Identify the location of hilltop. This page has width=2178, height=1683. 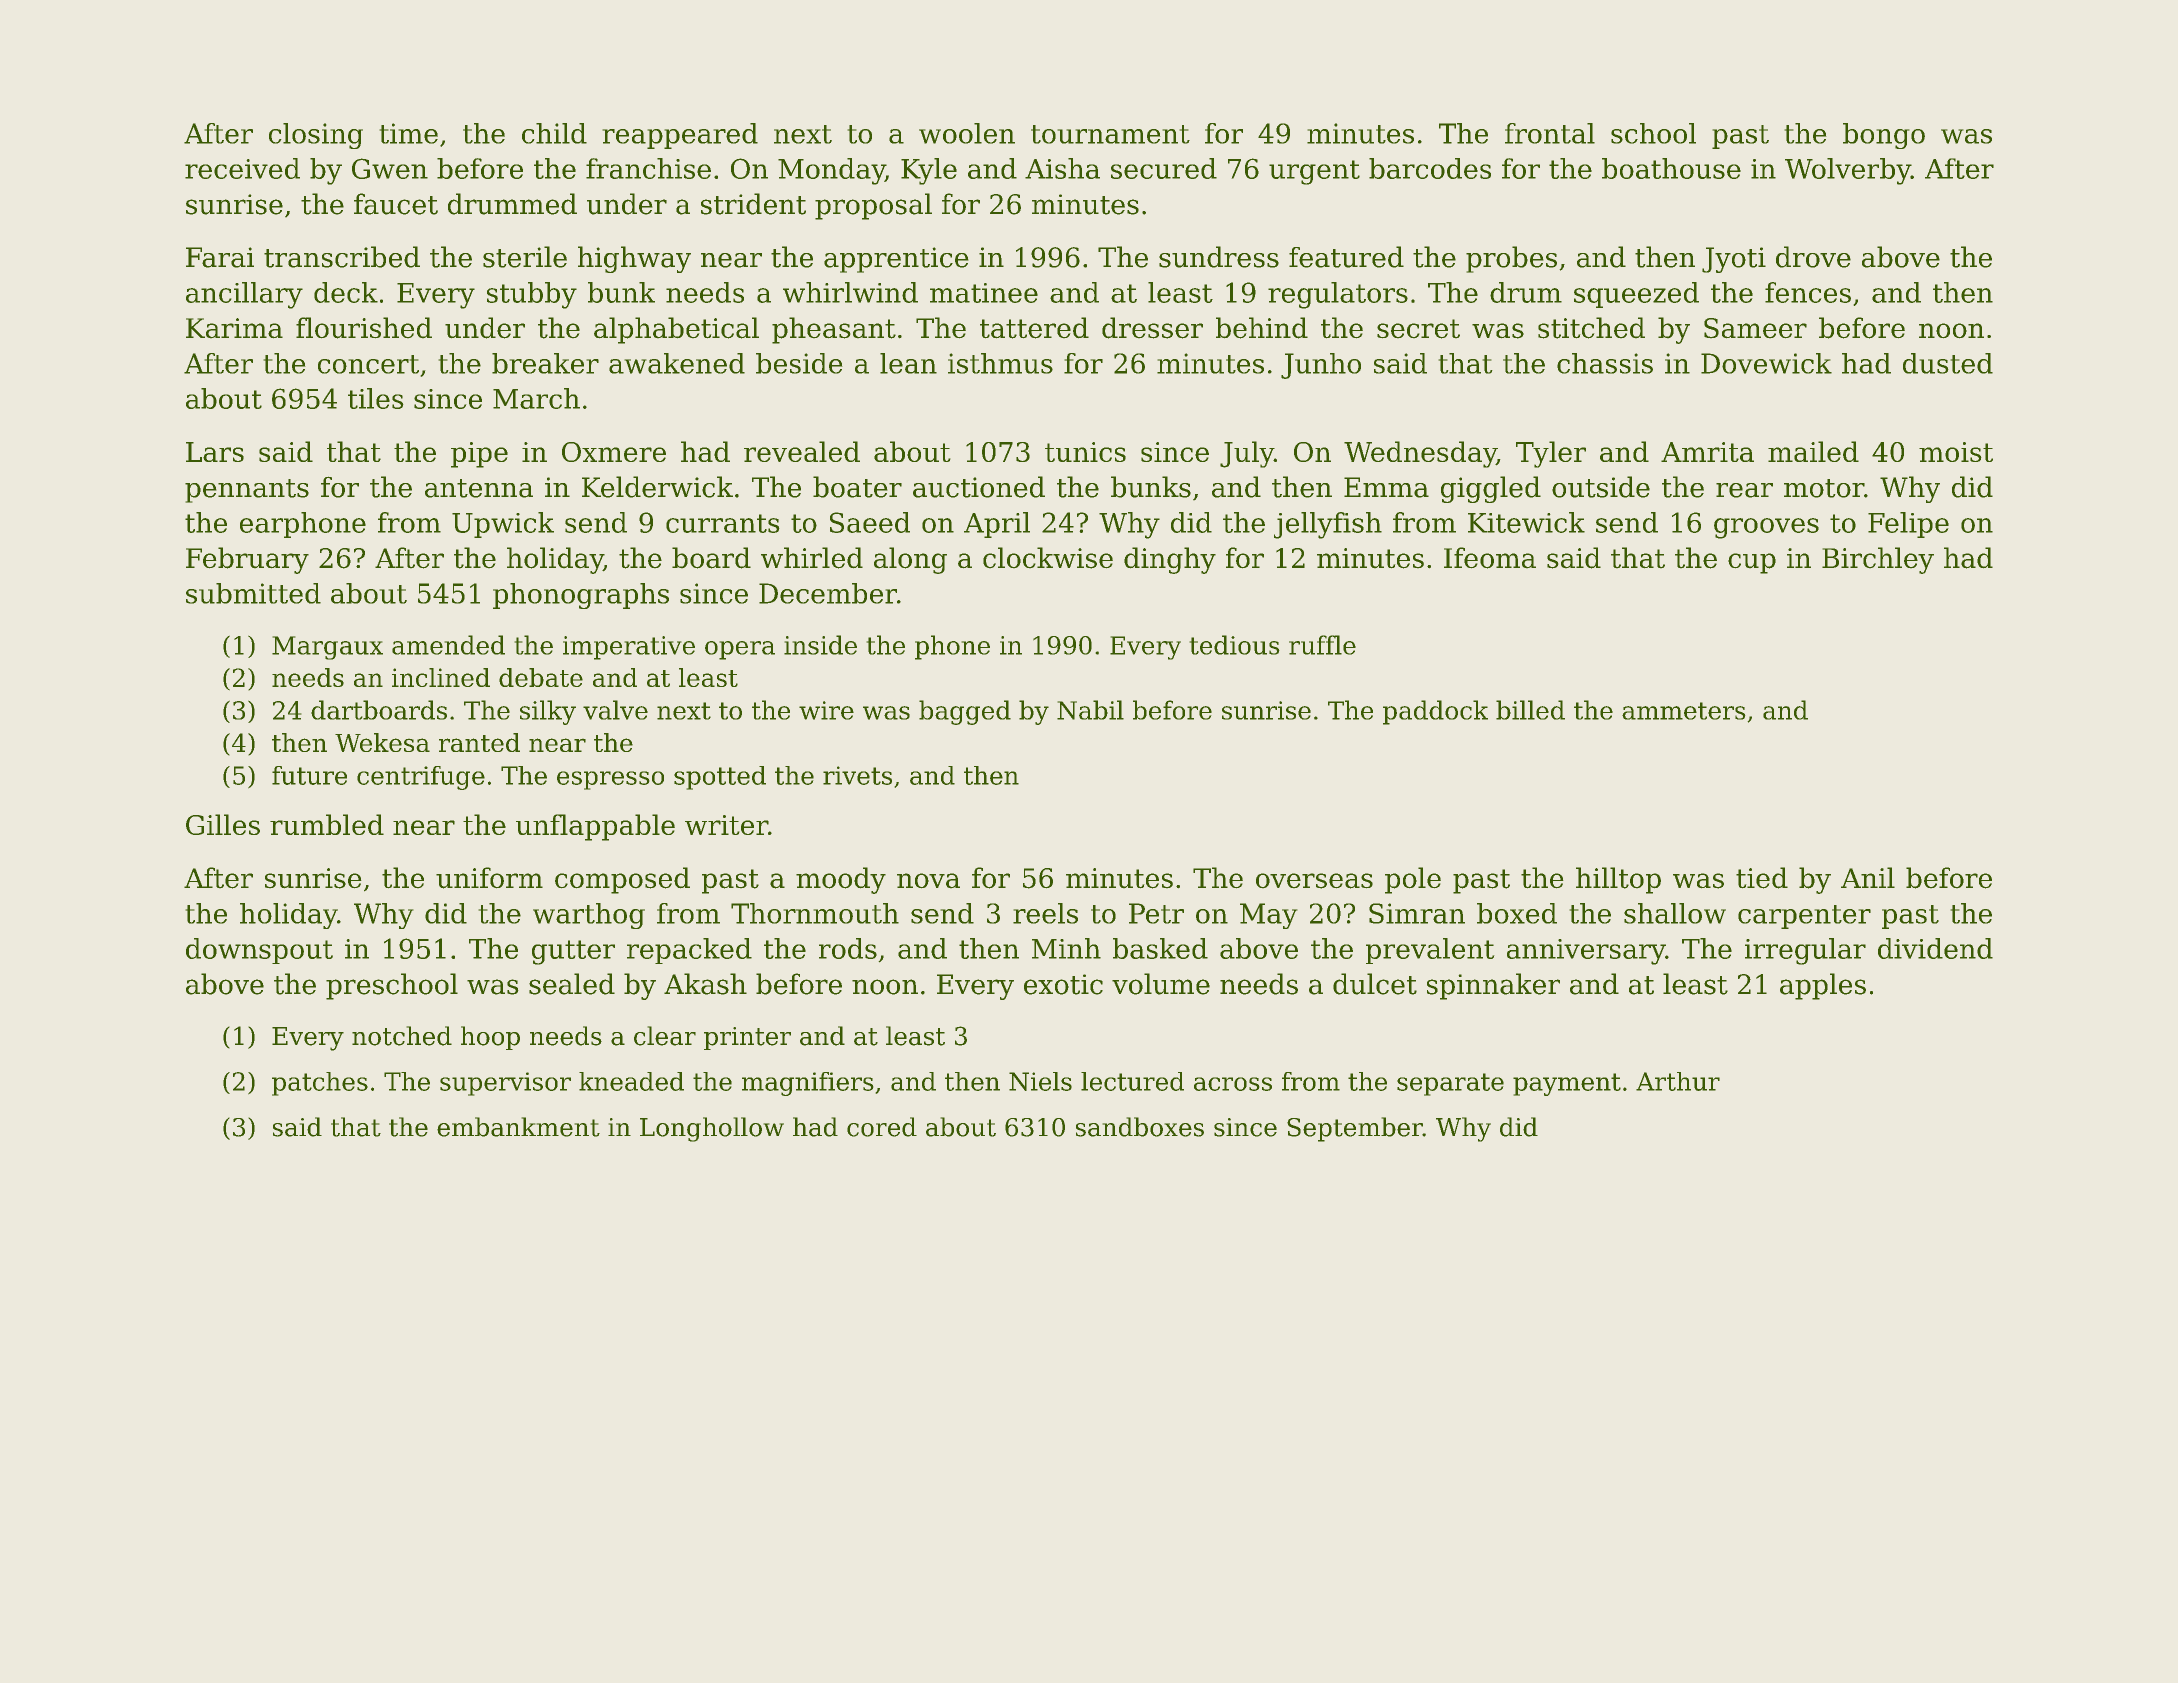
(1618, 880).
